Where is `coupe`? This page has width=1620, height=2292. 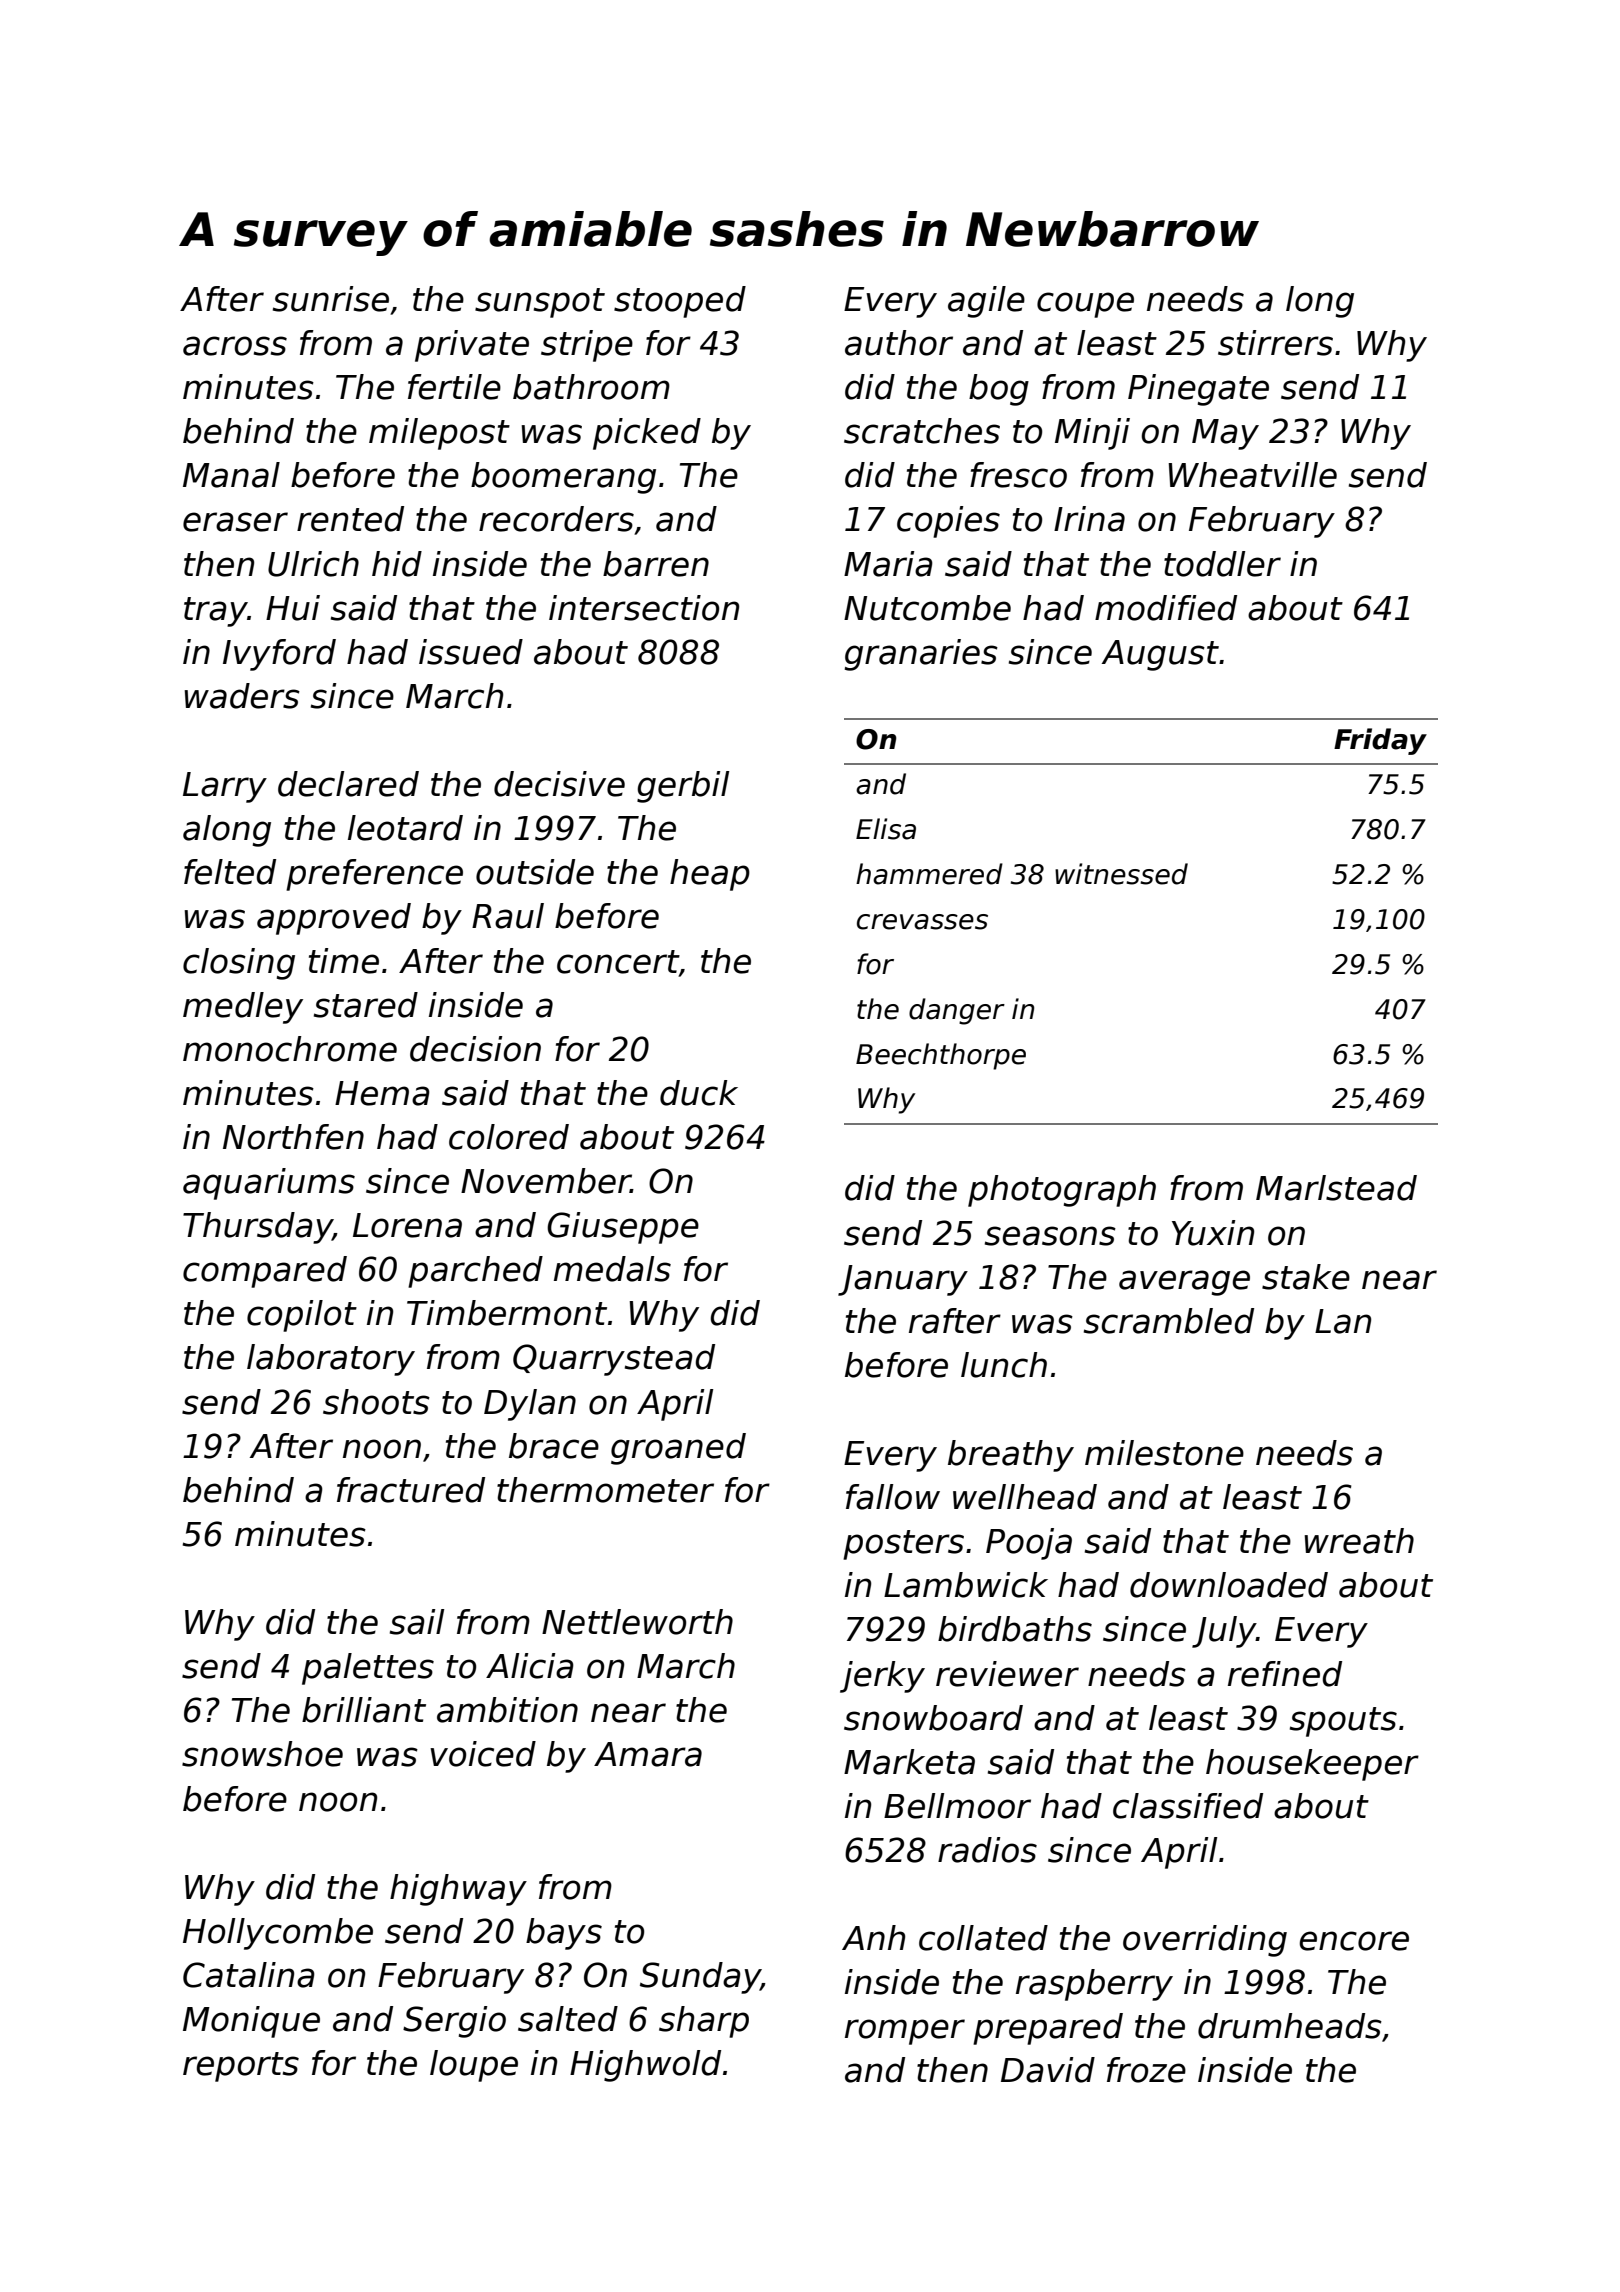 coupe is located at coordinates (1085, 305).
